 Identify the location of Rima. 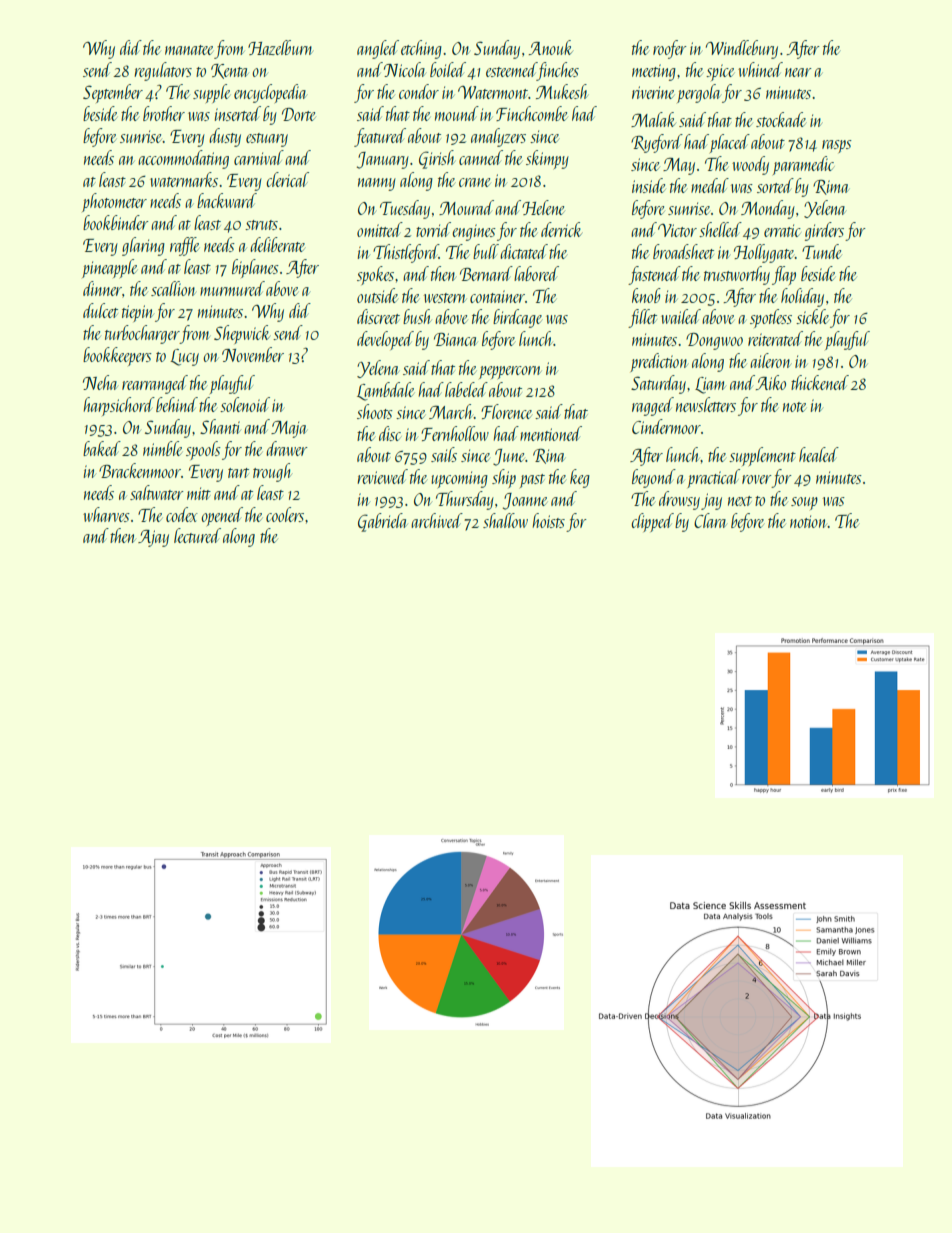
(831, 187).
